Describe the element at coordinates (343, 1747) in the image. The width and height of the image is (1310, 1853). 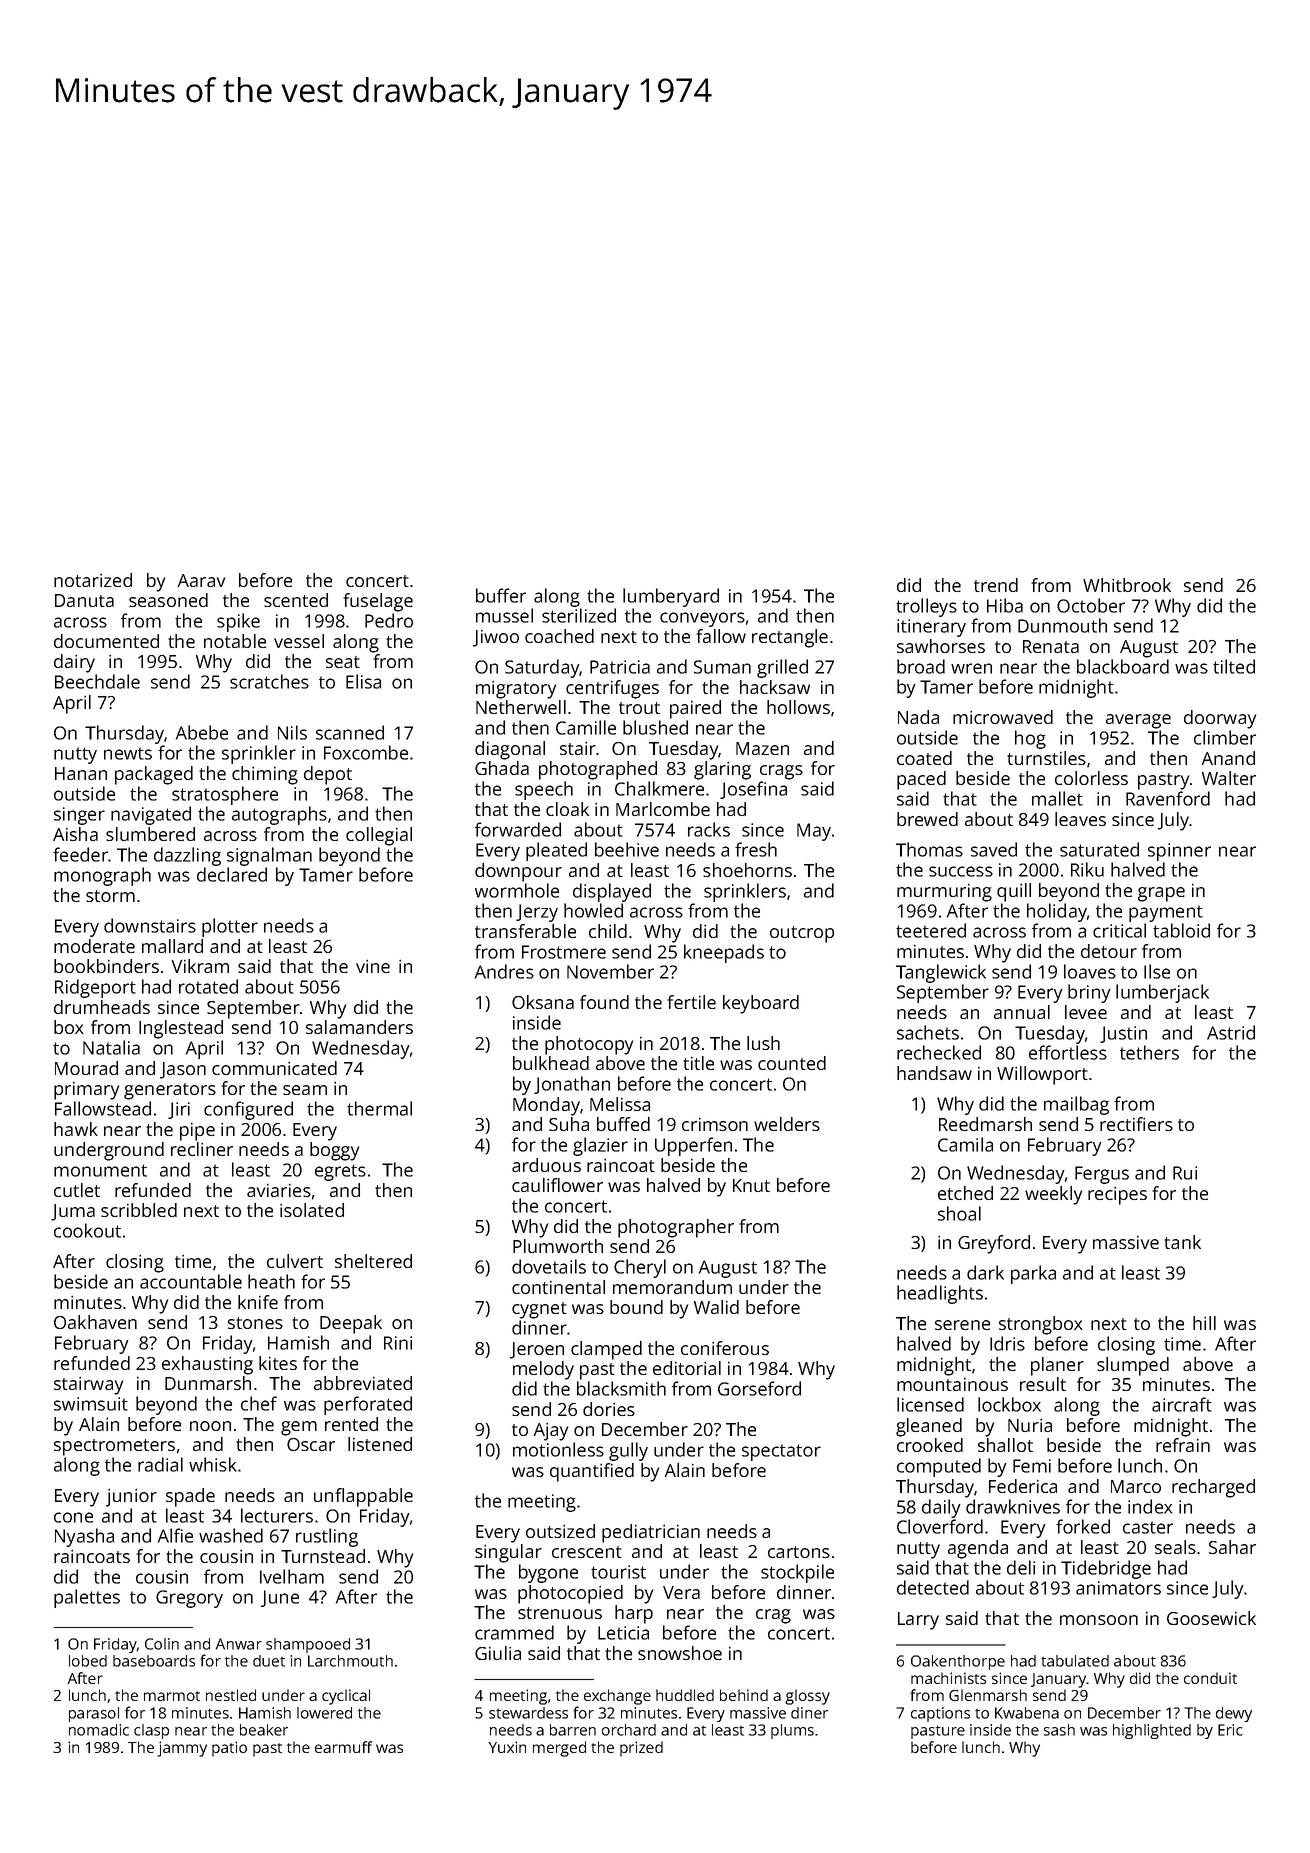
I see `earmuff` at that location.
